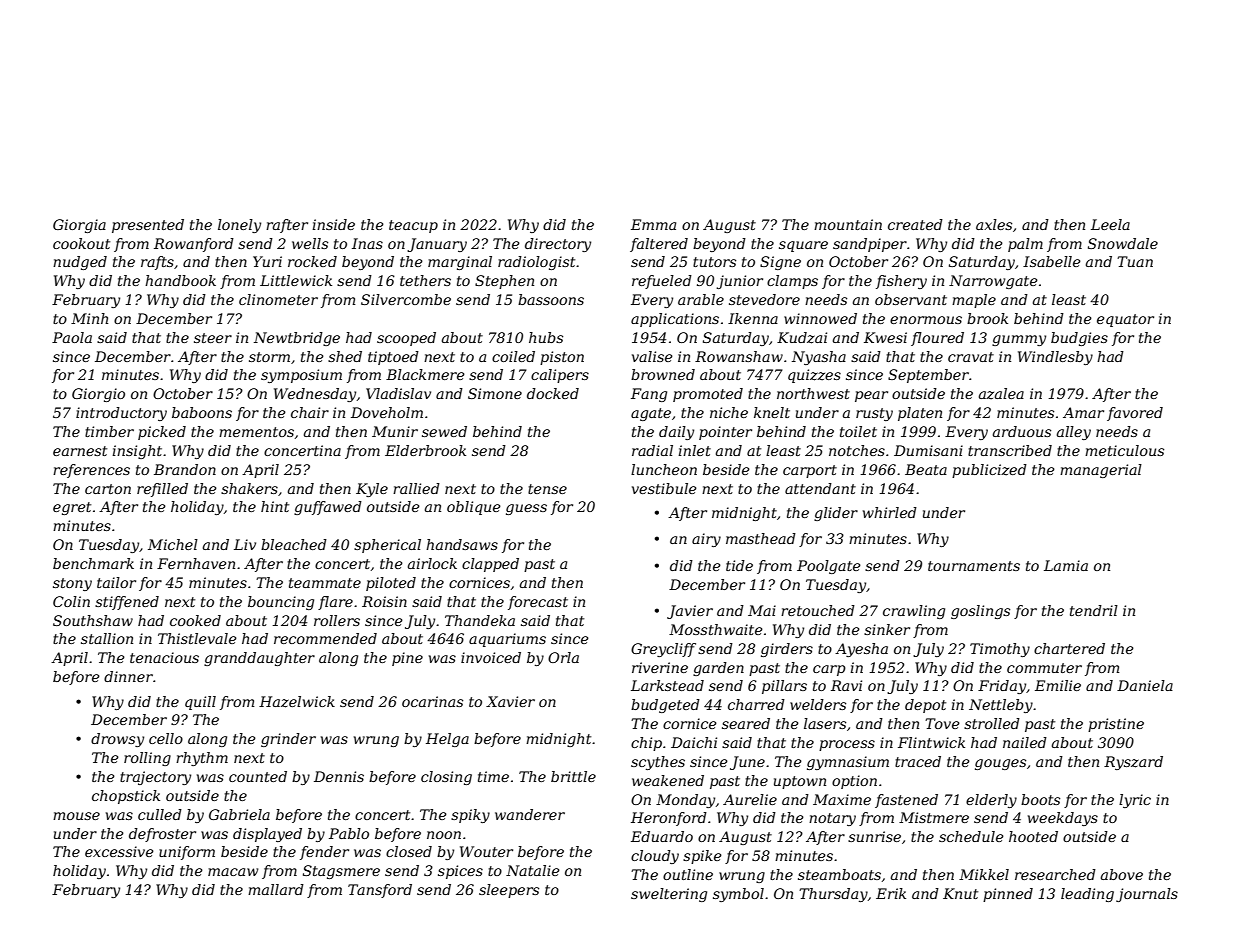  Describe the element at coordinates (694, 450) in the page. I see `inlet` at that location.
